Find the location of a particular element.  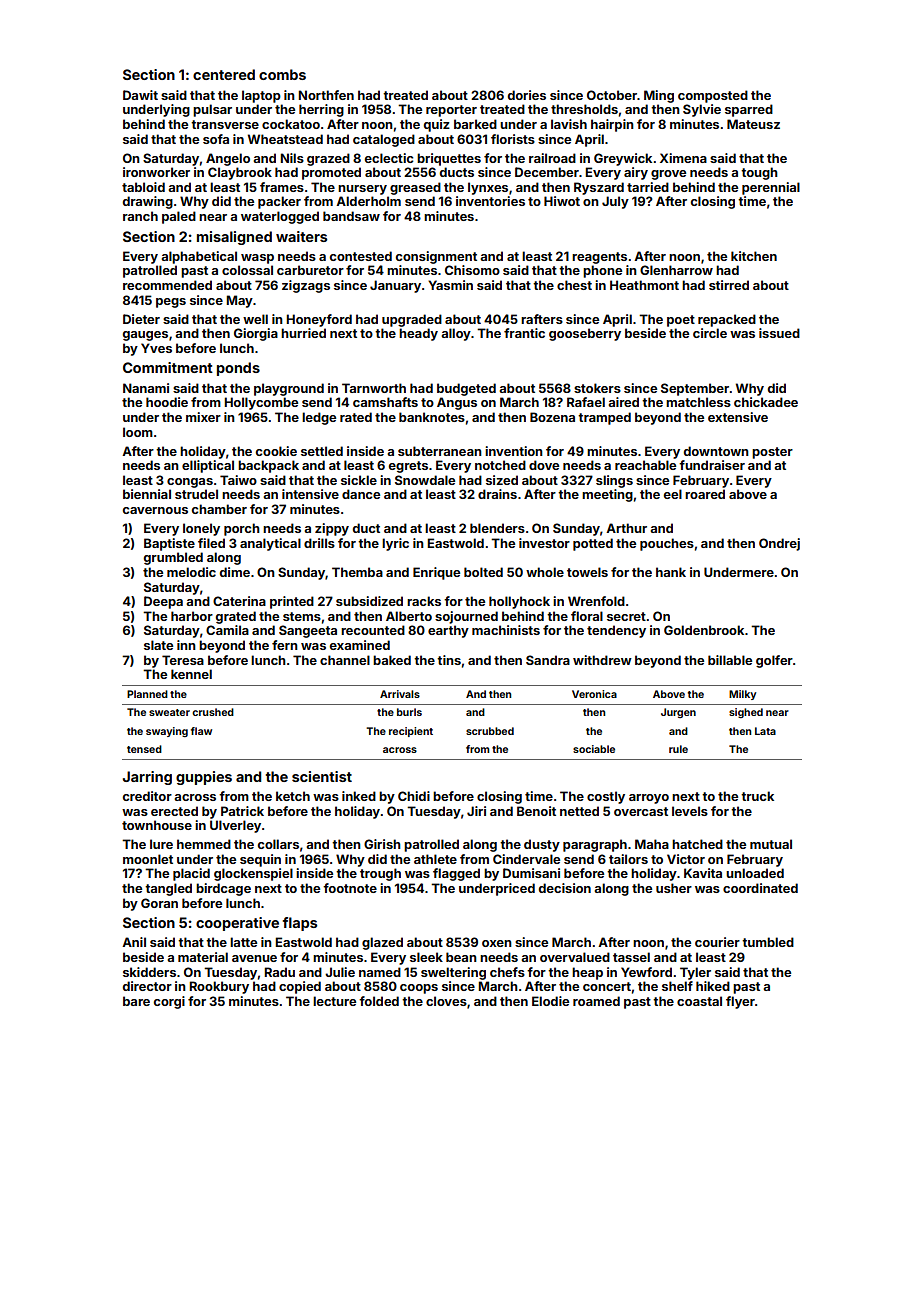

Lata is located at coordinates (765, 731).
